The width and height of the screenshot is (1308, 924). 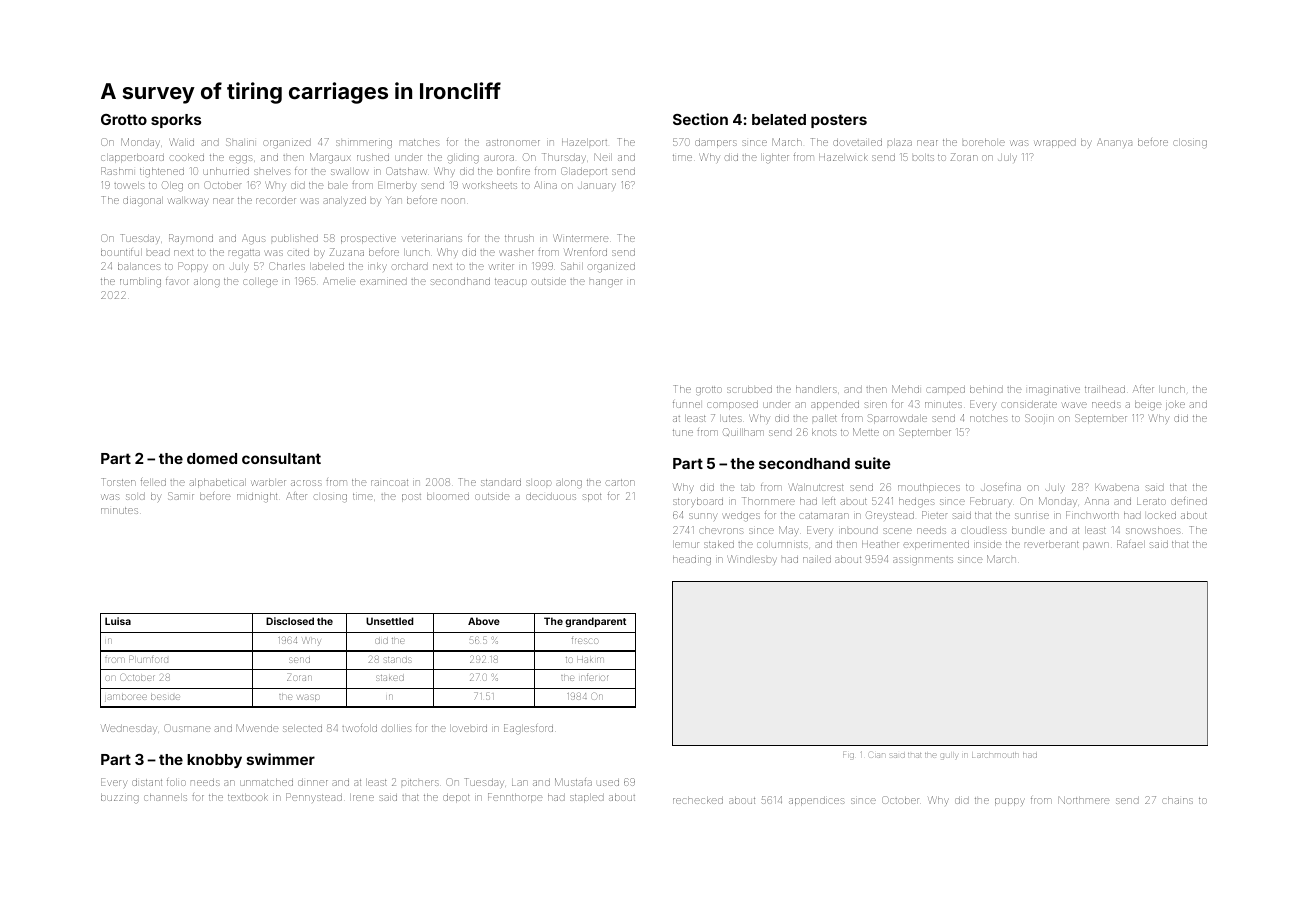 I want to click on Ananya, so click(x=1114, y=143).
